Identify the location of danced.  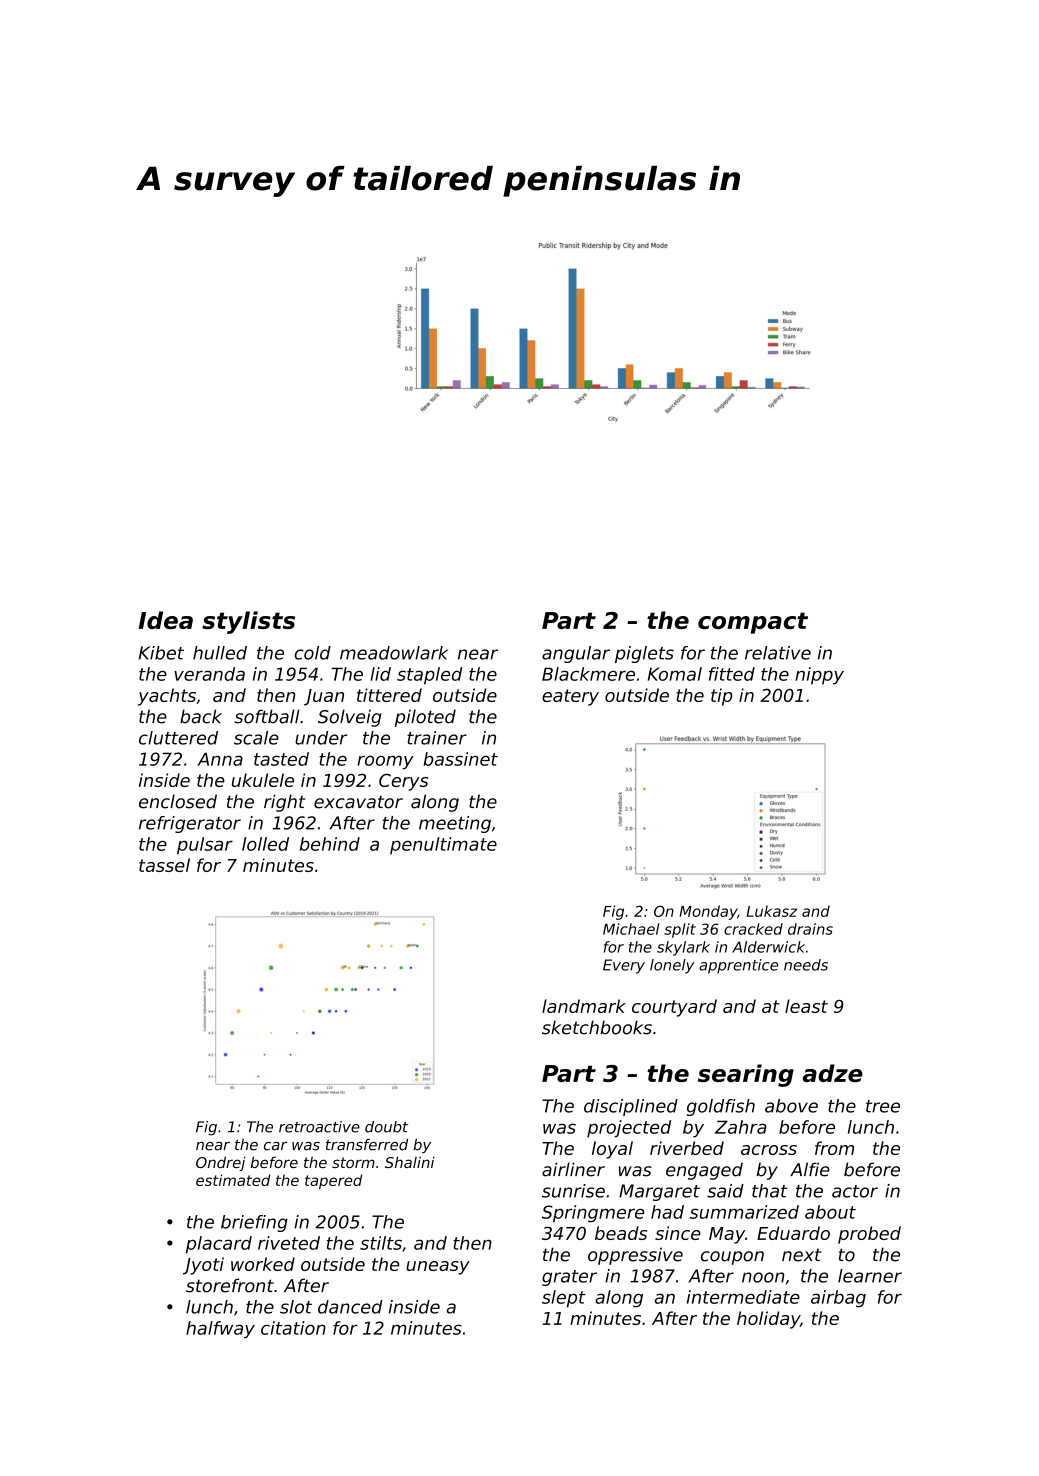
(350, 1307).
